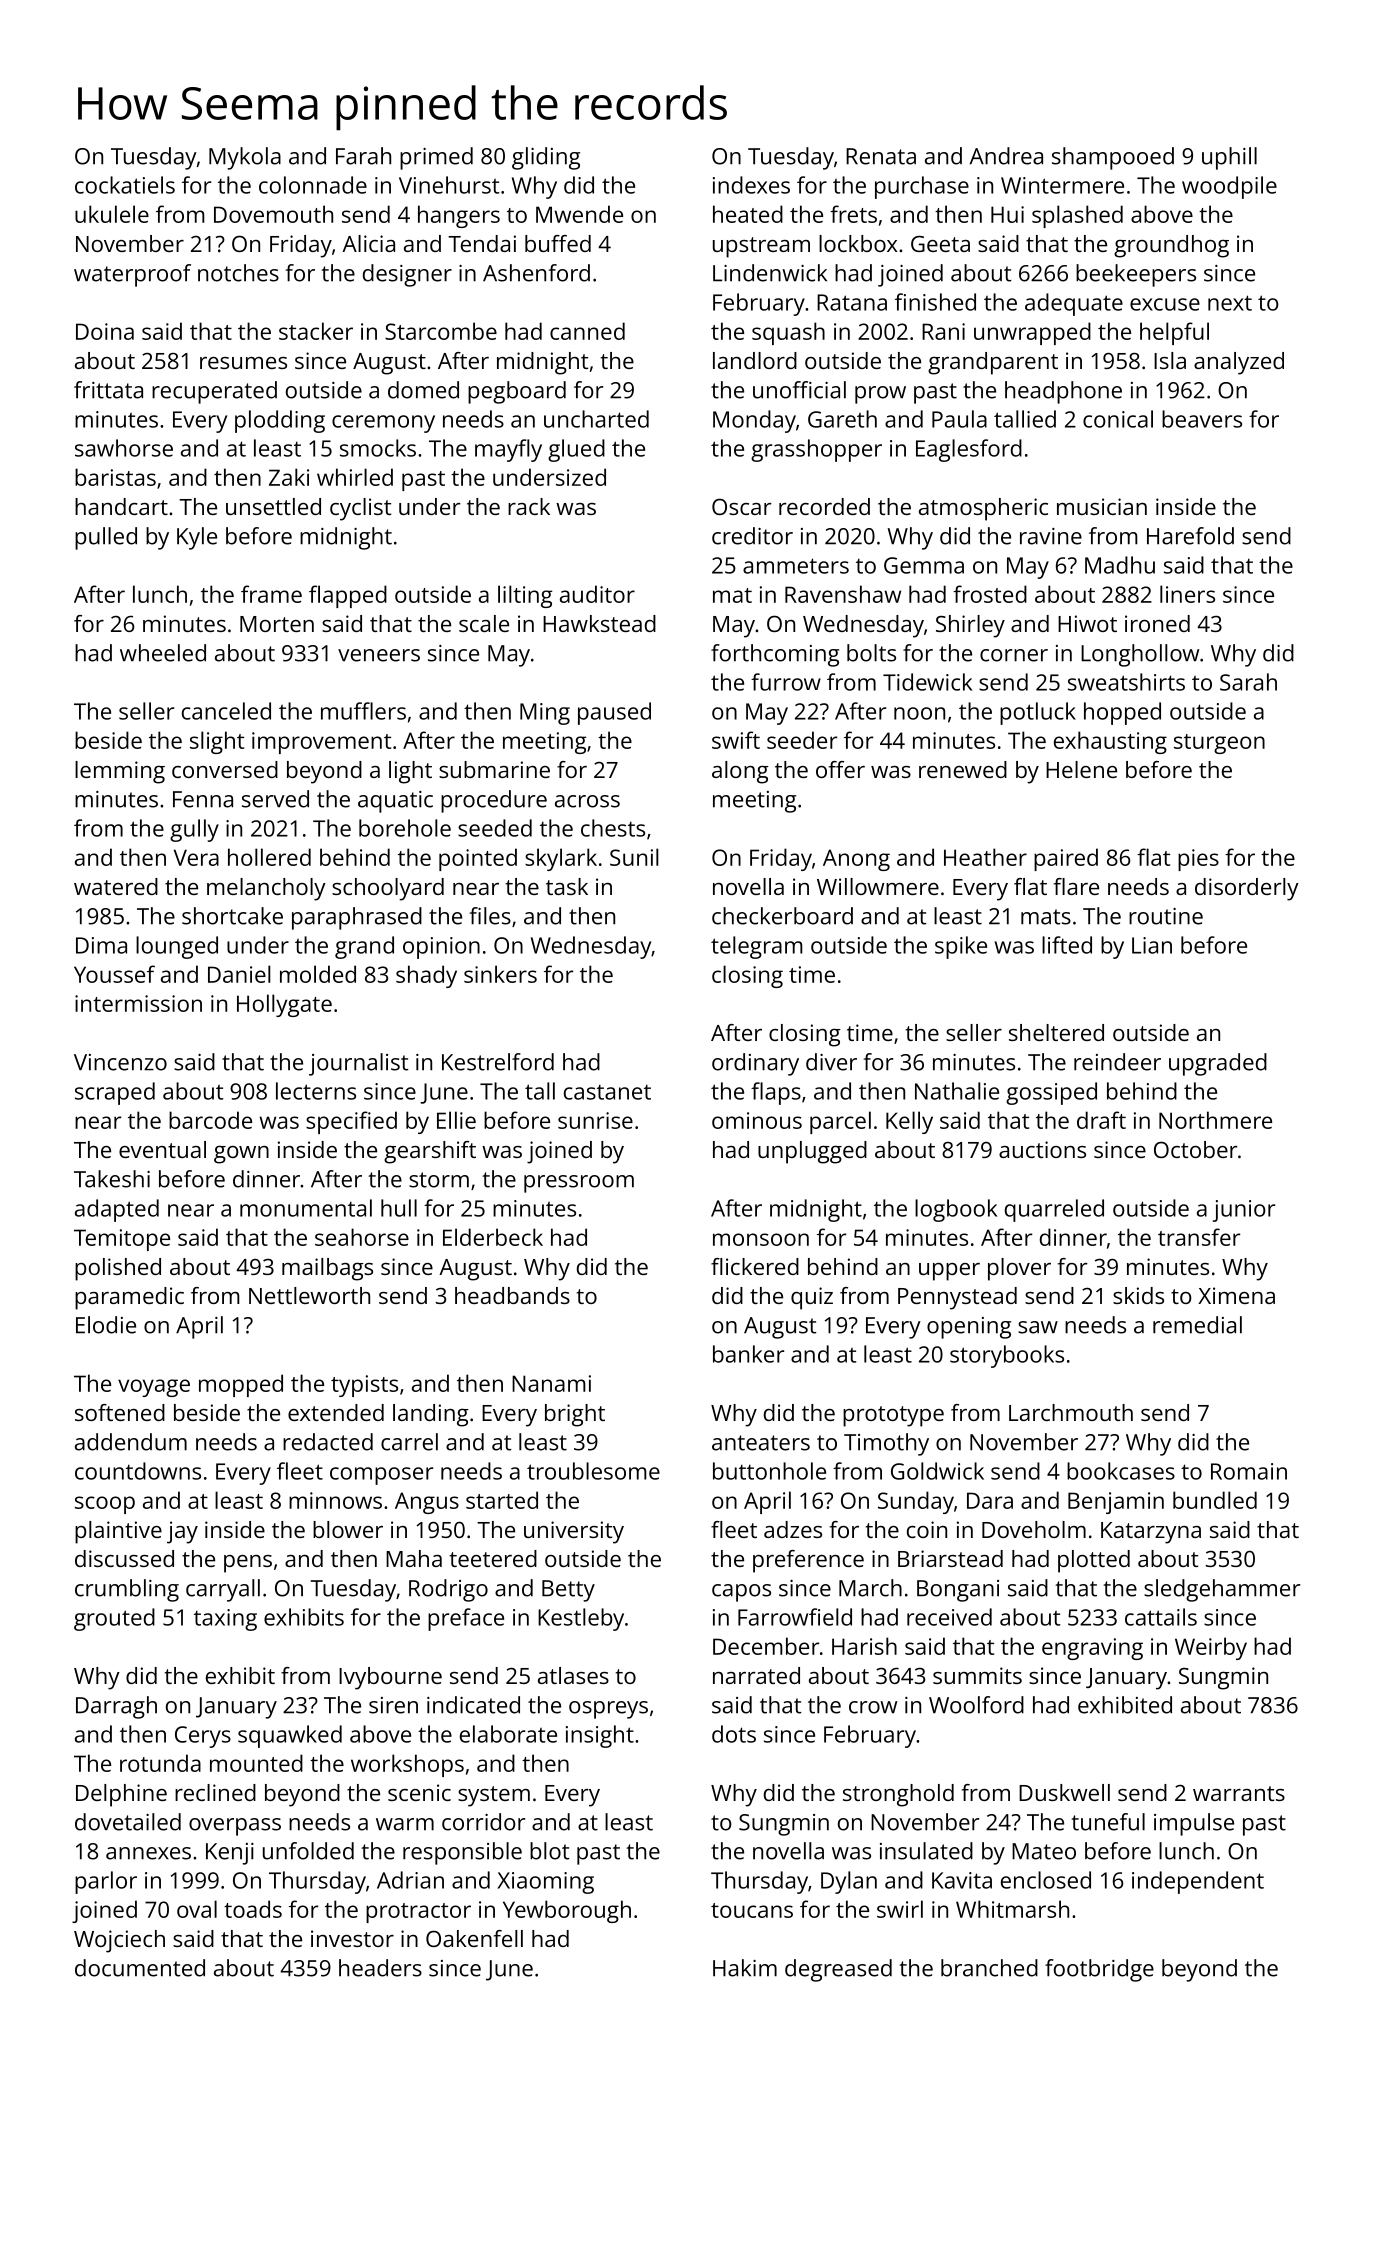 This image has height=2266, width=1376. What do you see at coordinates (761, 1443) in the image?
I see `anteaters` at bounding box center [761, 1443].
